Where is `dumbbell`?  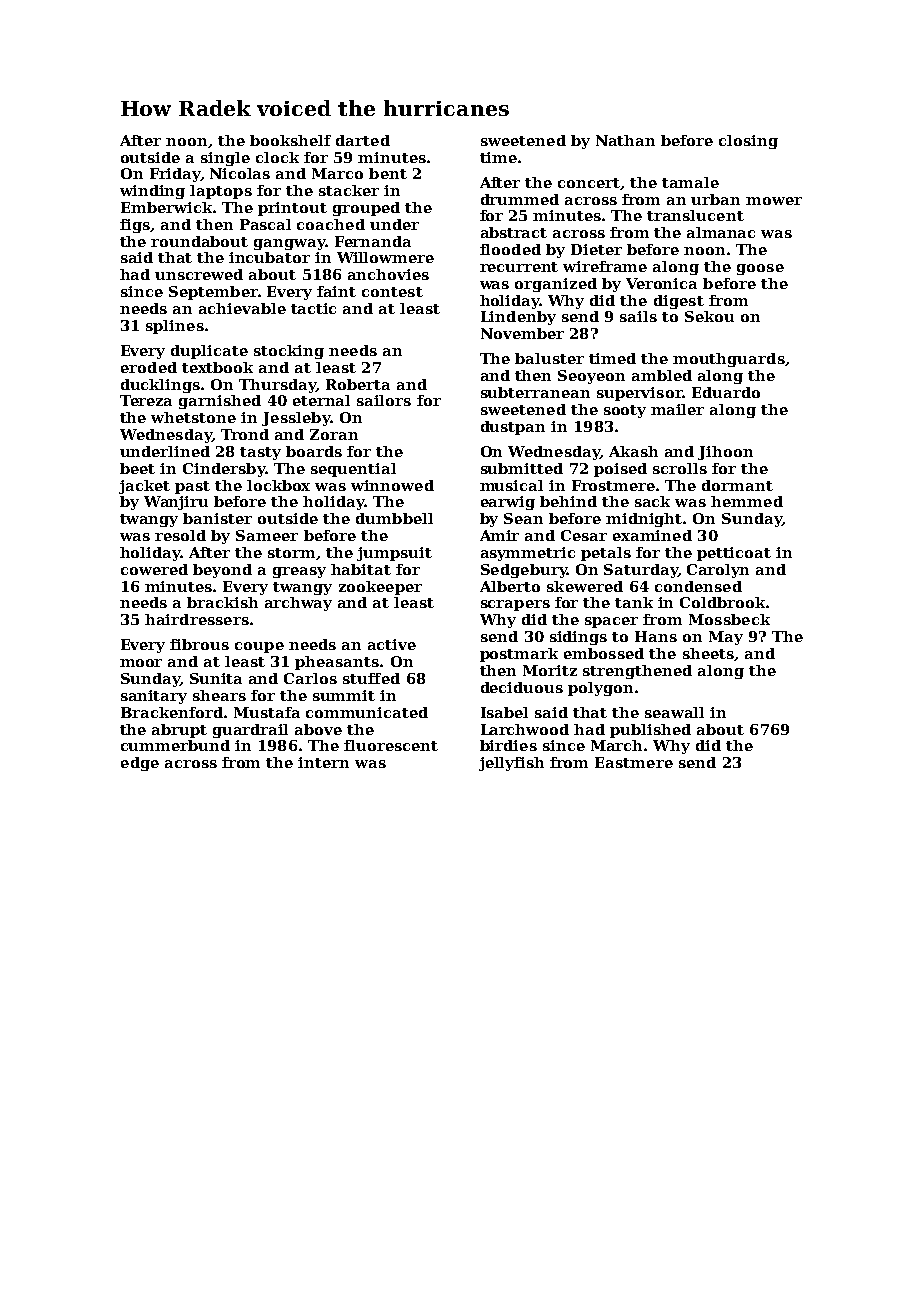
dumbbell is located at coordinates (394, 518).
